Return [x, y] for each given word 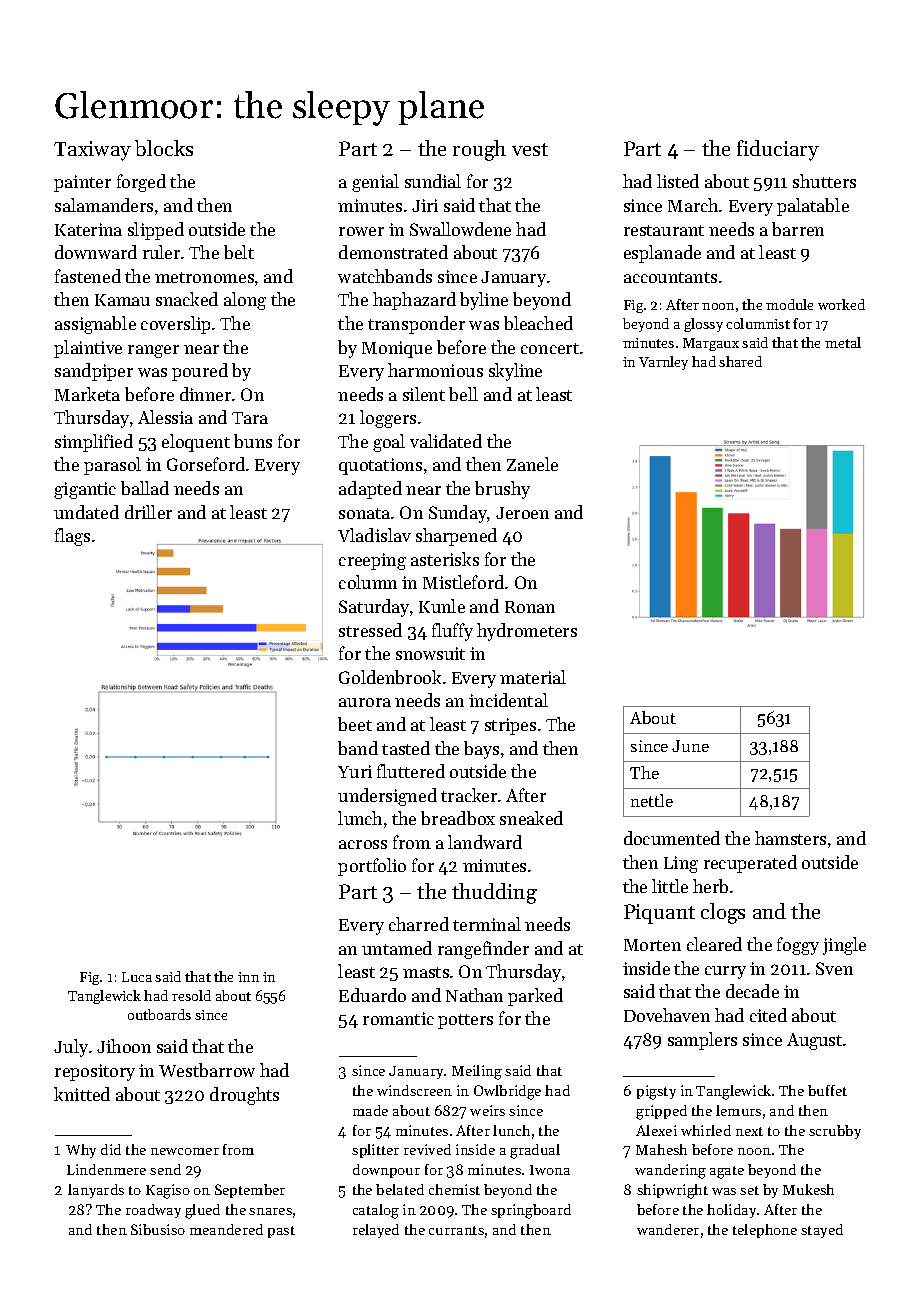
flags [72, 537]
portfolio [372, 867]
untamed [397, 948]
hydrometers [527, 632]
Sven [834, 968]
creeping [372, 561]
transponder [416, 325]
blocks [164, 148]
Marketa [87, 394]
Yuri [355, 771]
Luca [137, 977]
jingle [844, 946]
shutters [824, 181]
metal [843, 342]
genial [375, 183]
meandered [226, 1229]
